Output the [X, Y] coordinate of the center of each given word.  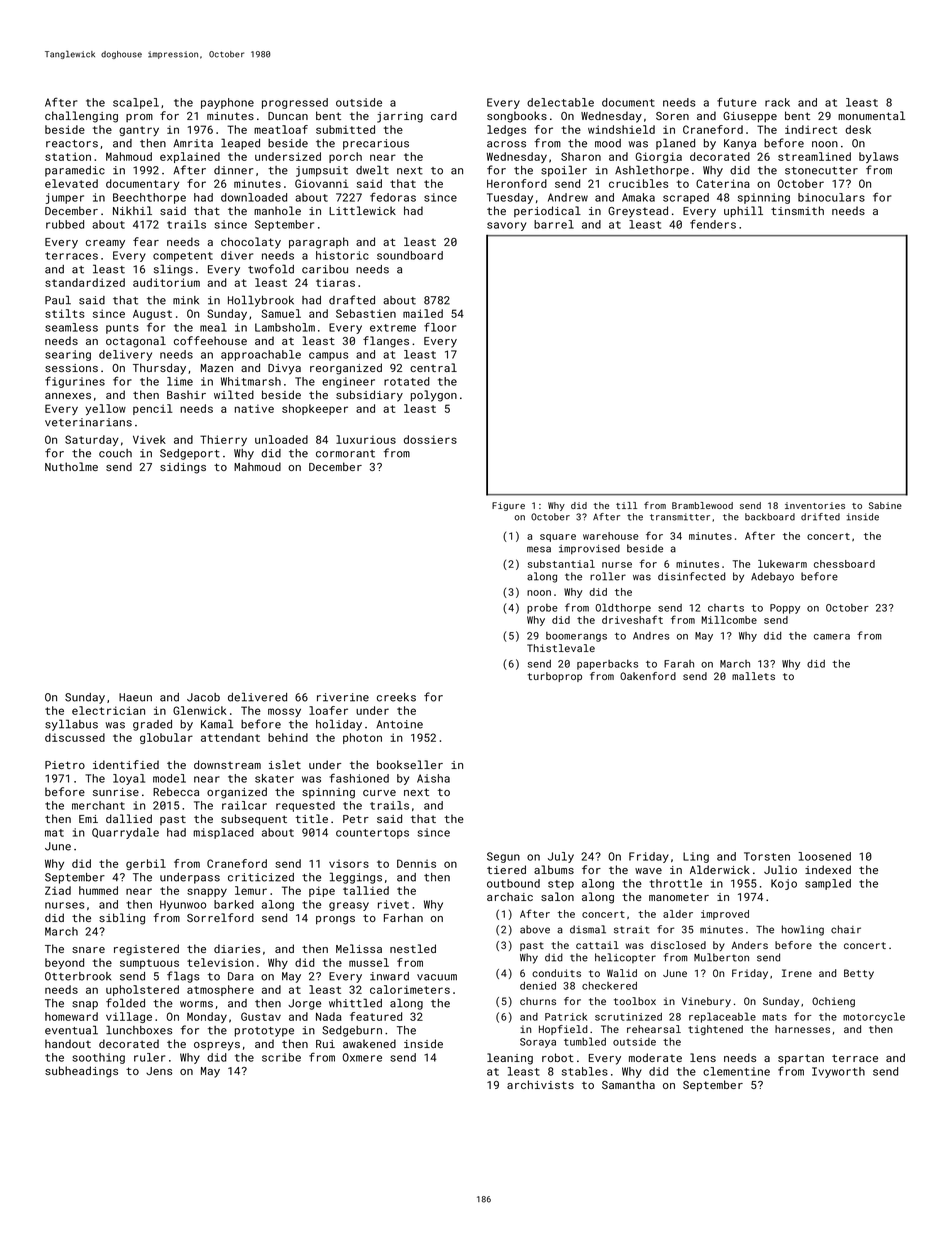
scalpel [136, 103]
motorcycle [874, 1017]
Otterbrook [78, 976]
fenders [713, 224]
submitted [345, 129]
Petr [356, 819]
